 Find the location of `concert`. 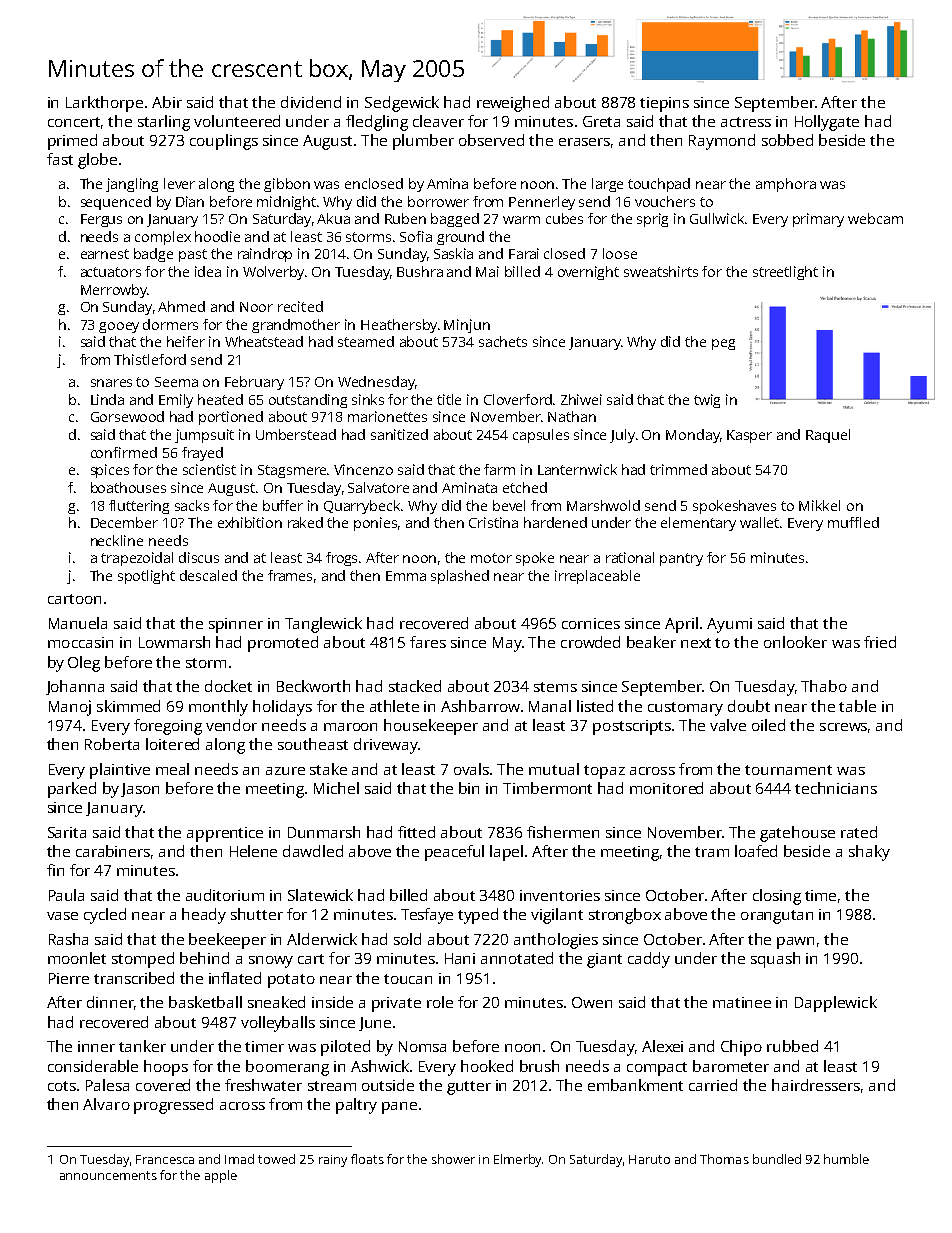

concert is located at coordinates (74, 122).
